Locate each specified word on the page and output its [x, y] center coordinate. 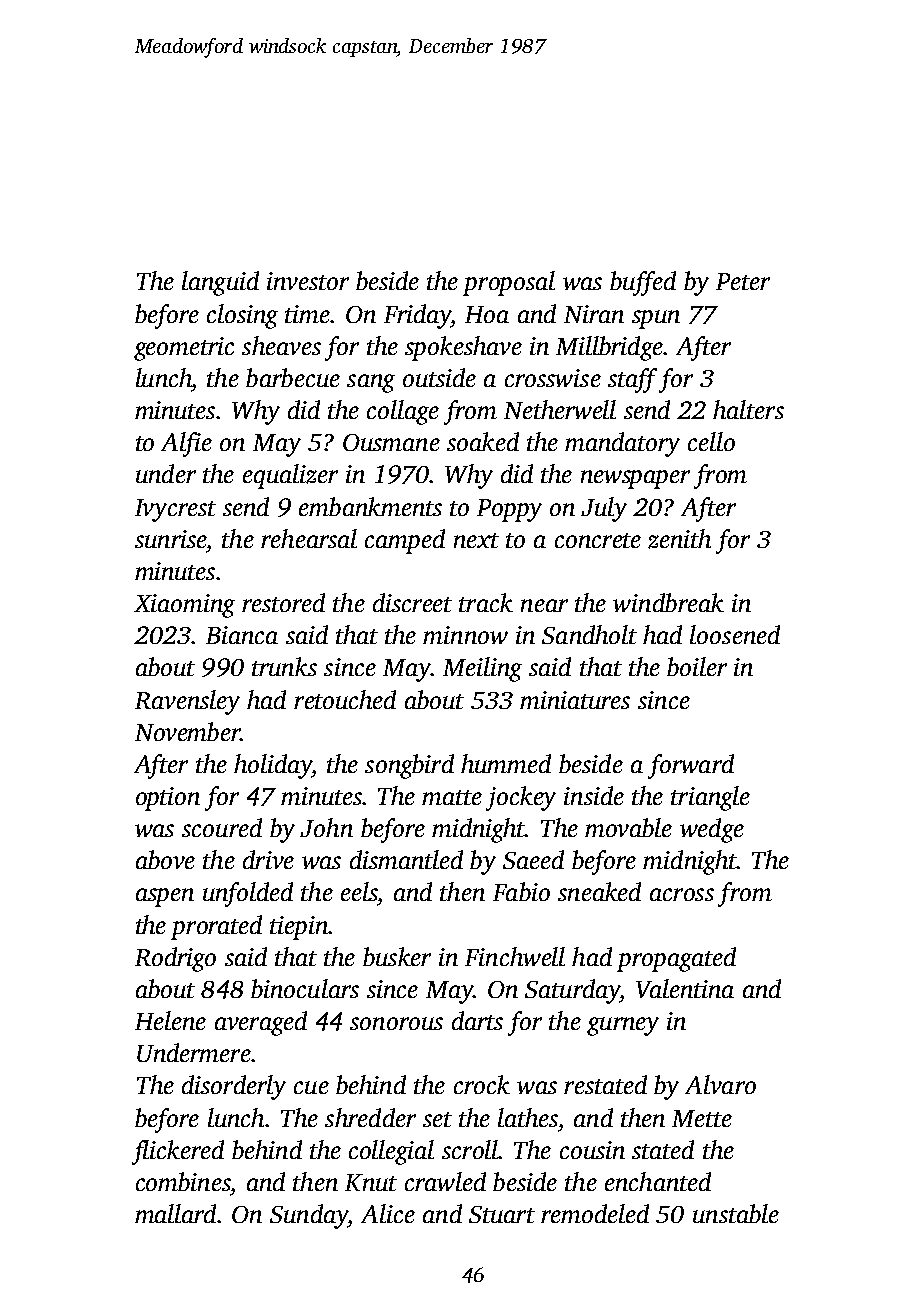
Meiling [482, 669]
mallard [175, 1213]
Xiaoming [184, 606]
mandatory [622, 444]
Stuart [502, 1214]
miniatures [575, 700]
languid [220, 283]
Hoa [487, 314]
